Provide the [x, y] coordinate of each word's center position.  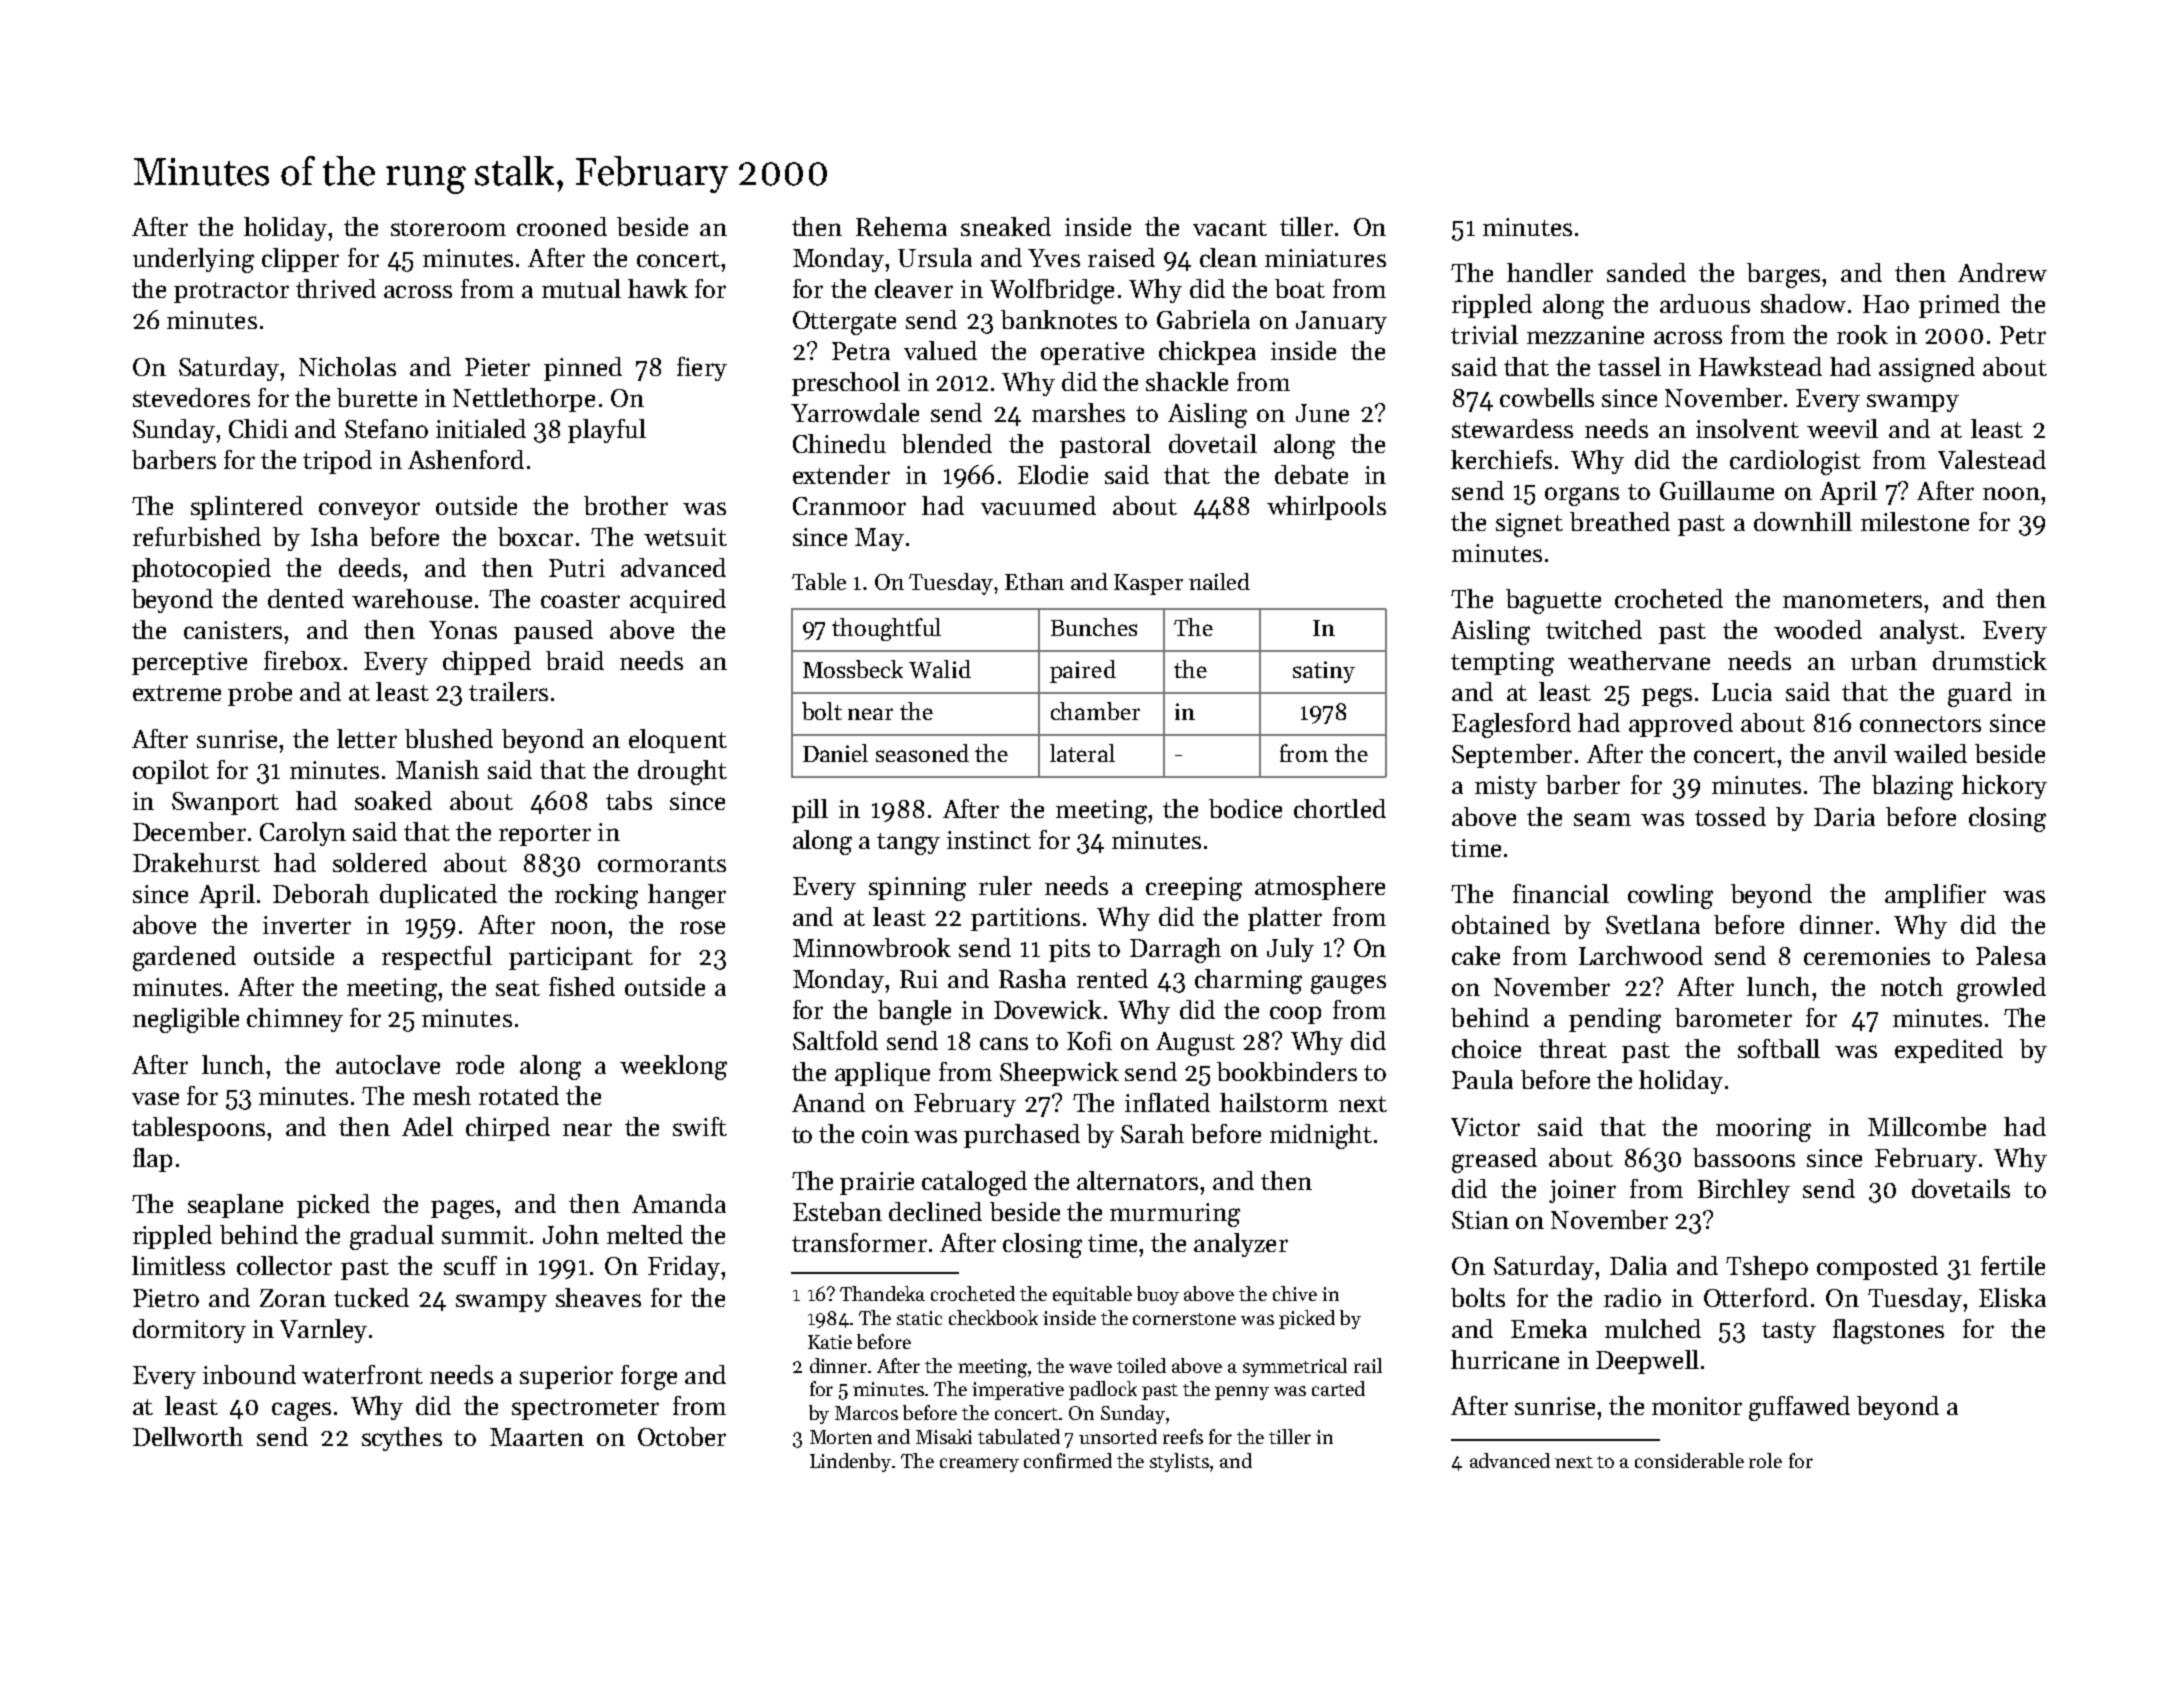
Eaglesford [1511, 725]
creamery [979, 1465]
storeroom [448, 228]
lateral [1082, 753]
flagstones [1888, 1331]
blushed [449, 738]
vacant [1230, 228]
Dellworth [188, 1436]
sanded [1646, 272]
